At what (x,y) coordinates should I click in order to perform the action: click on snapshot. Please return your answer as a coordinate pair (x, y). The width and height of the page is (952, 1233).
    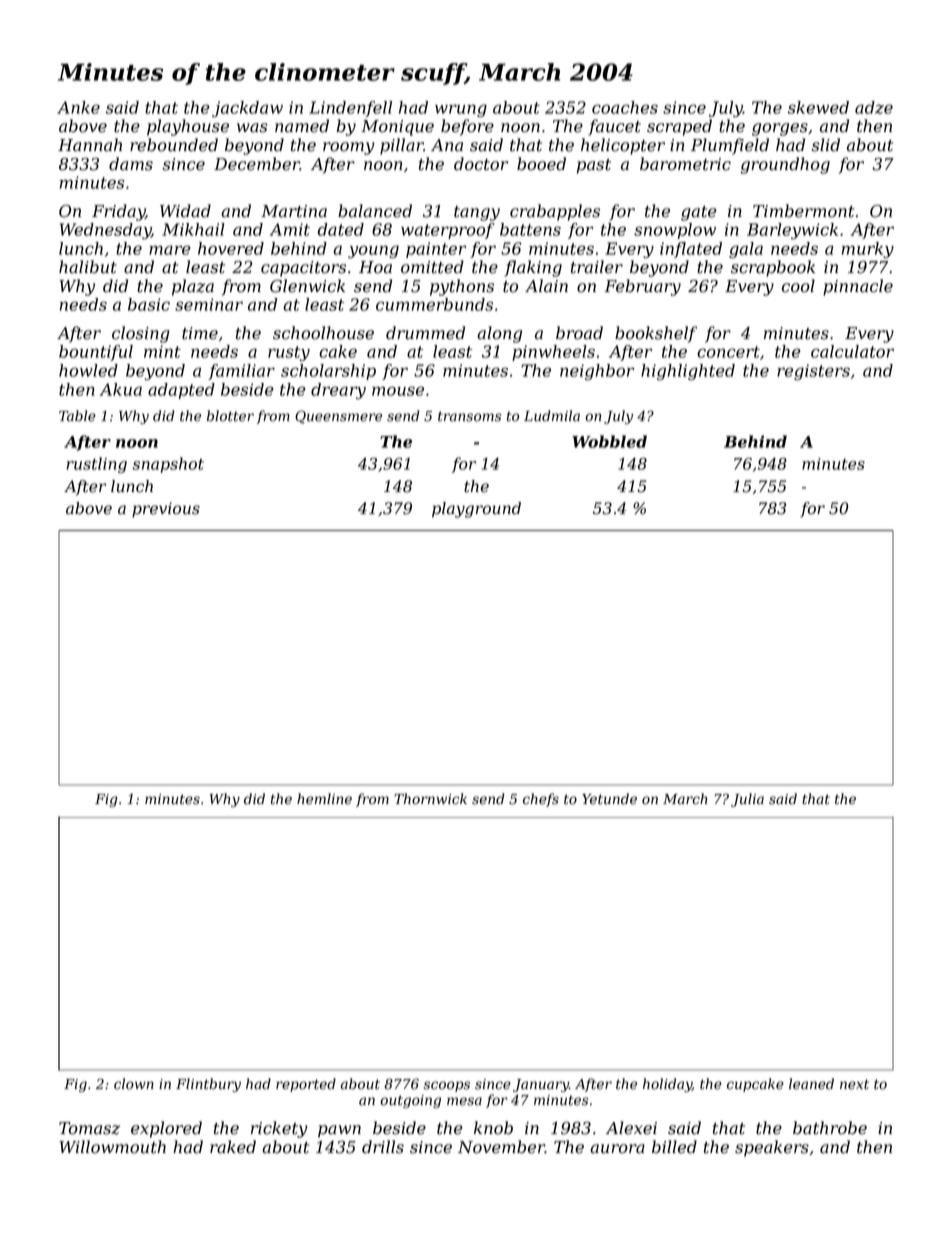
    Looking at the image, I should click on (168, 465).
